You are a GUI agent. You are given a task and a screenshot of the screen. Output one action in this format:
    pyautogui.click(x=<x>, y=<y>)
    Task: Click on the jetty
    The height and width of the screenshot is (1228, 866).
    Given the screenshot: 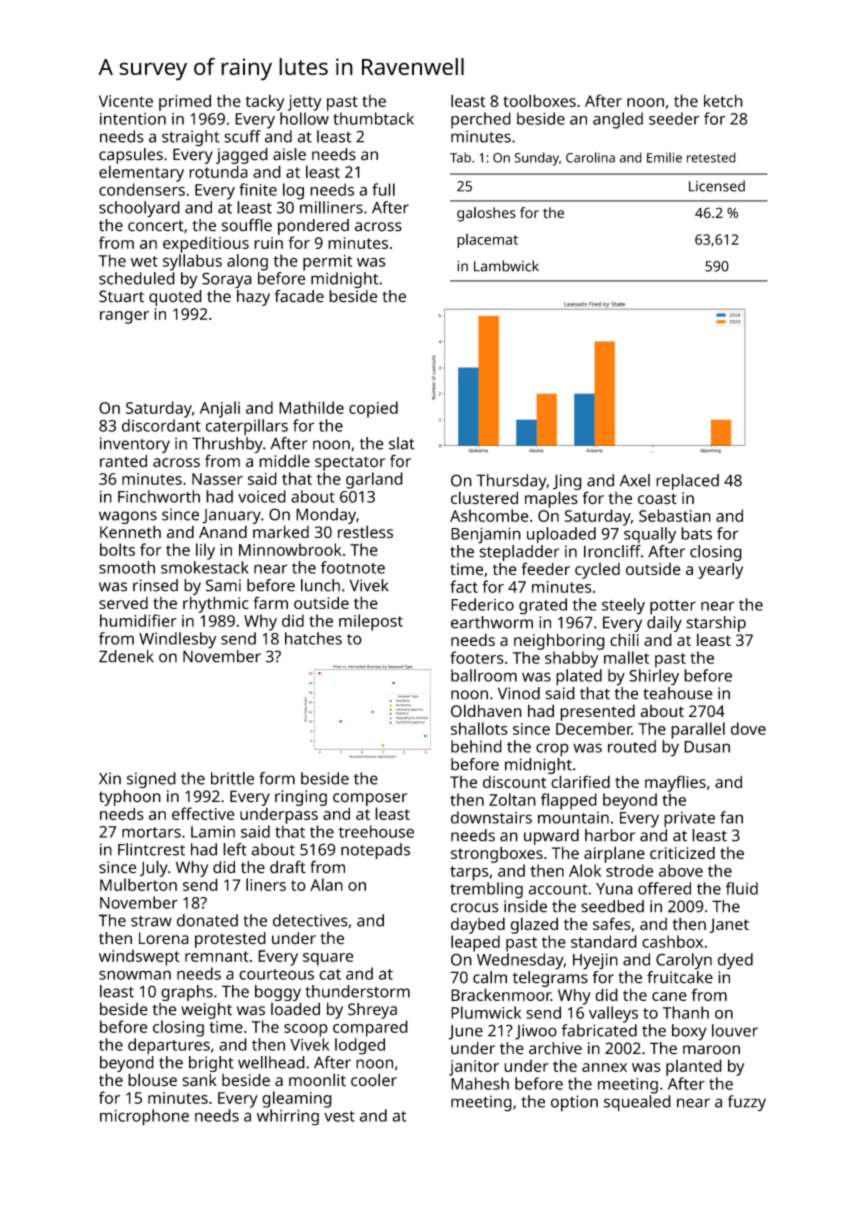 What is the action you would take?
    pyautogui.click(x=305, y=103)
